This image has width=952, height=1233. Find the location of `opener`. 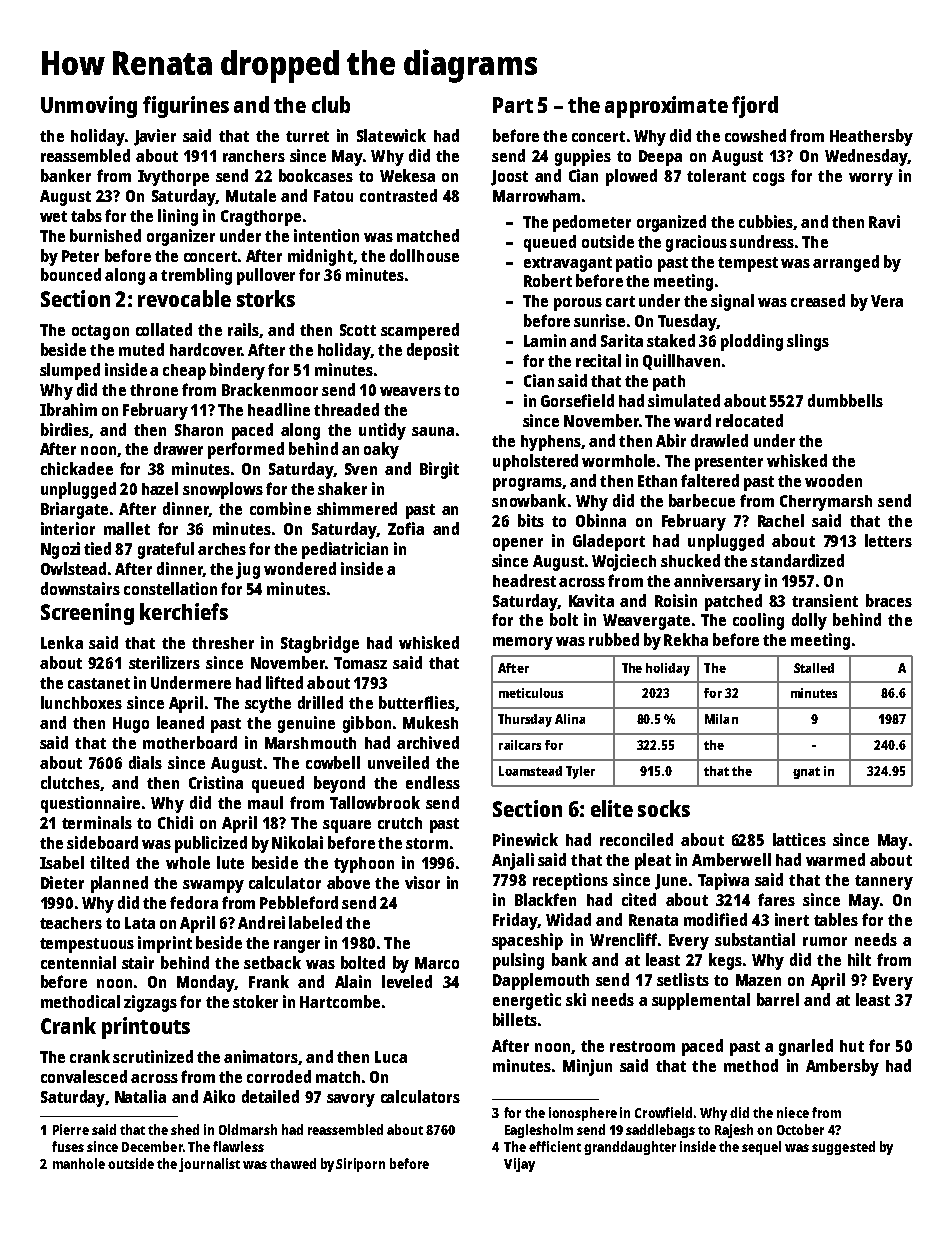

opener is located at coordinates (518, 544).
